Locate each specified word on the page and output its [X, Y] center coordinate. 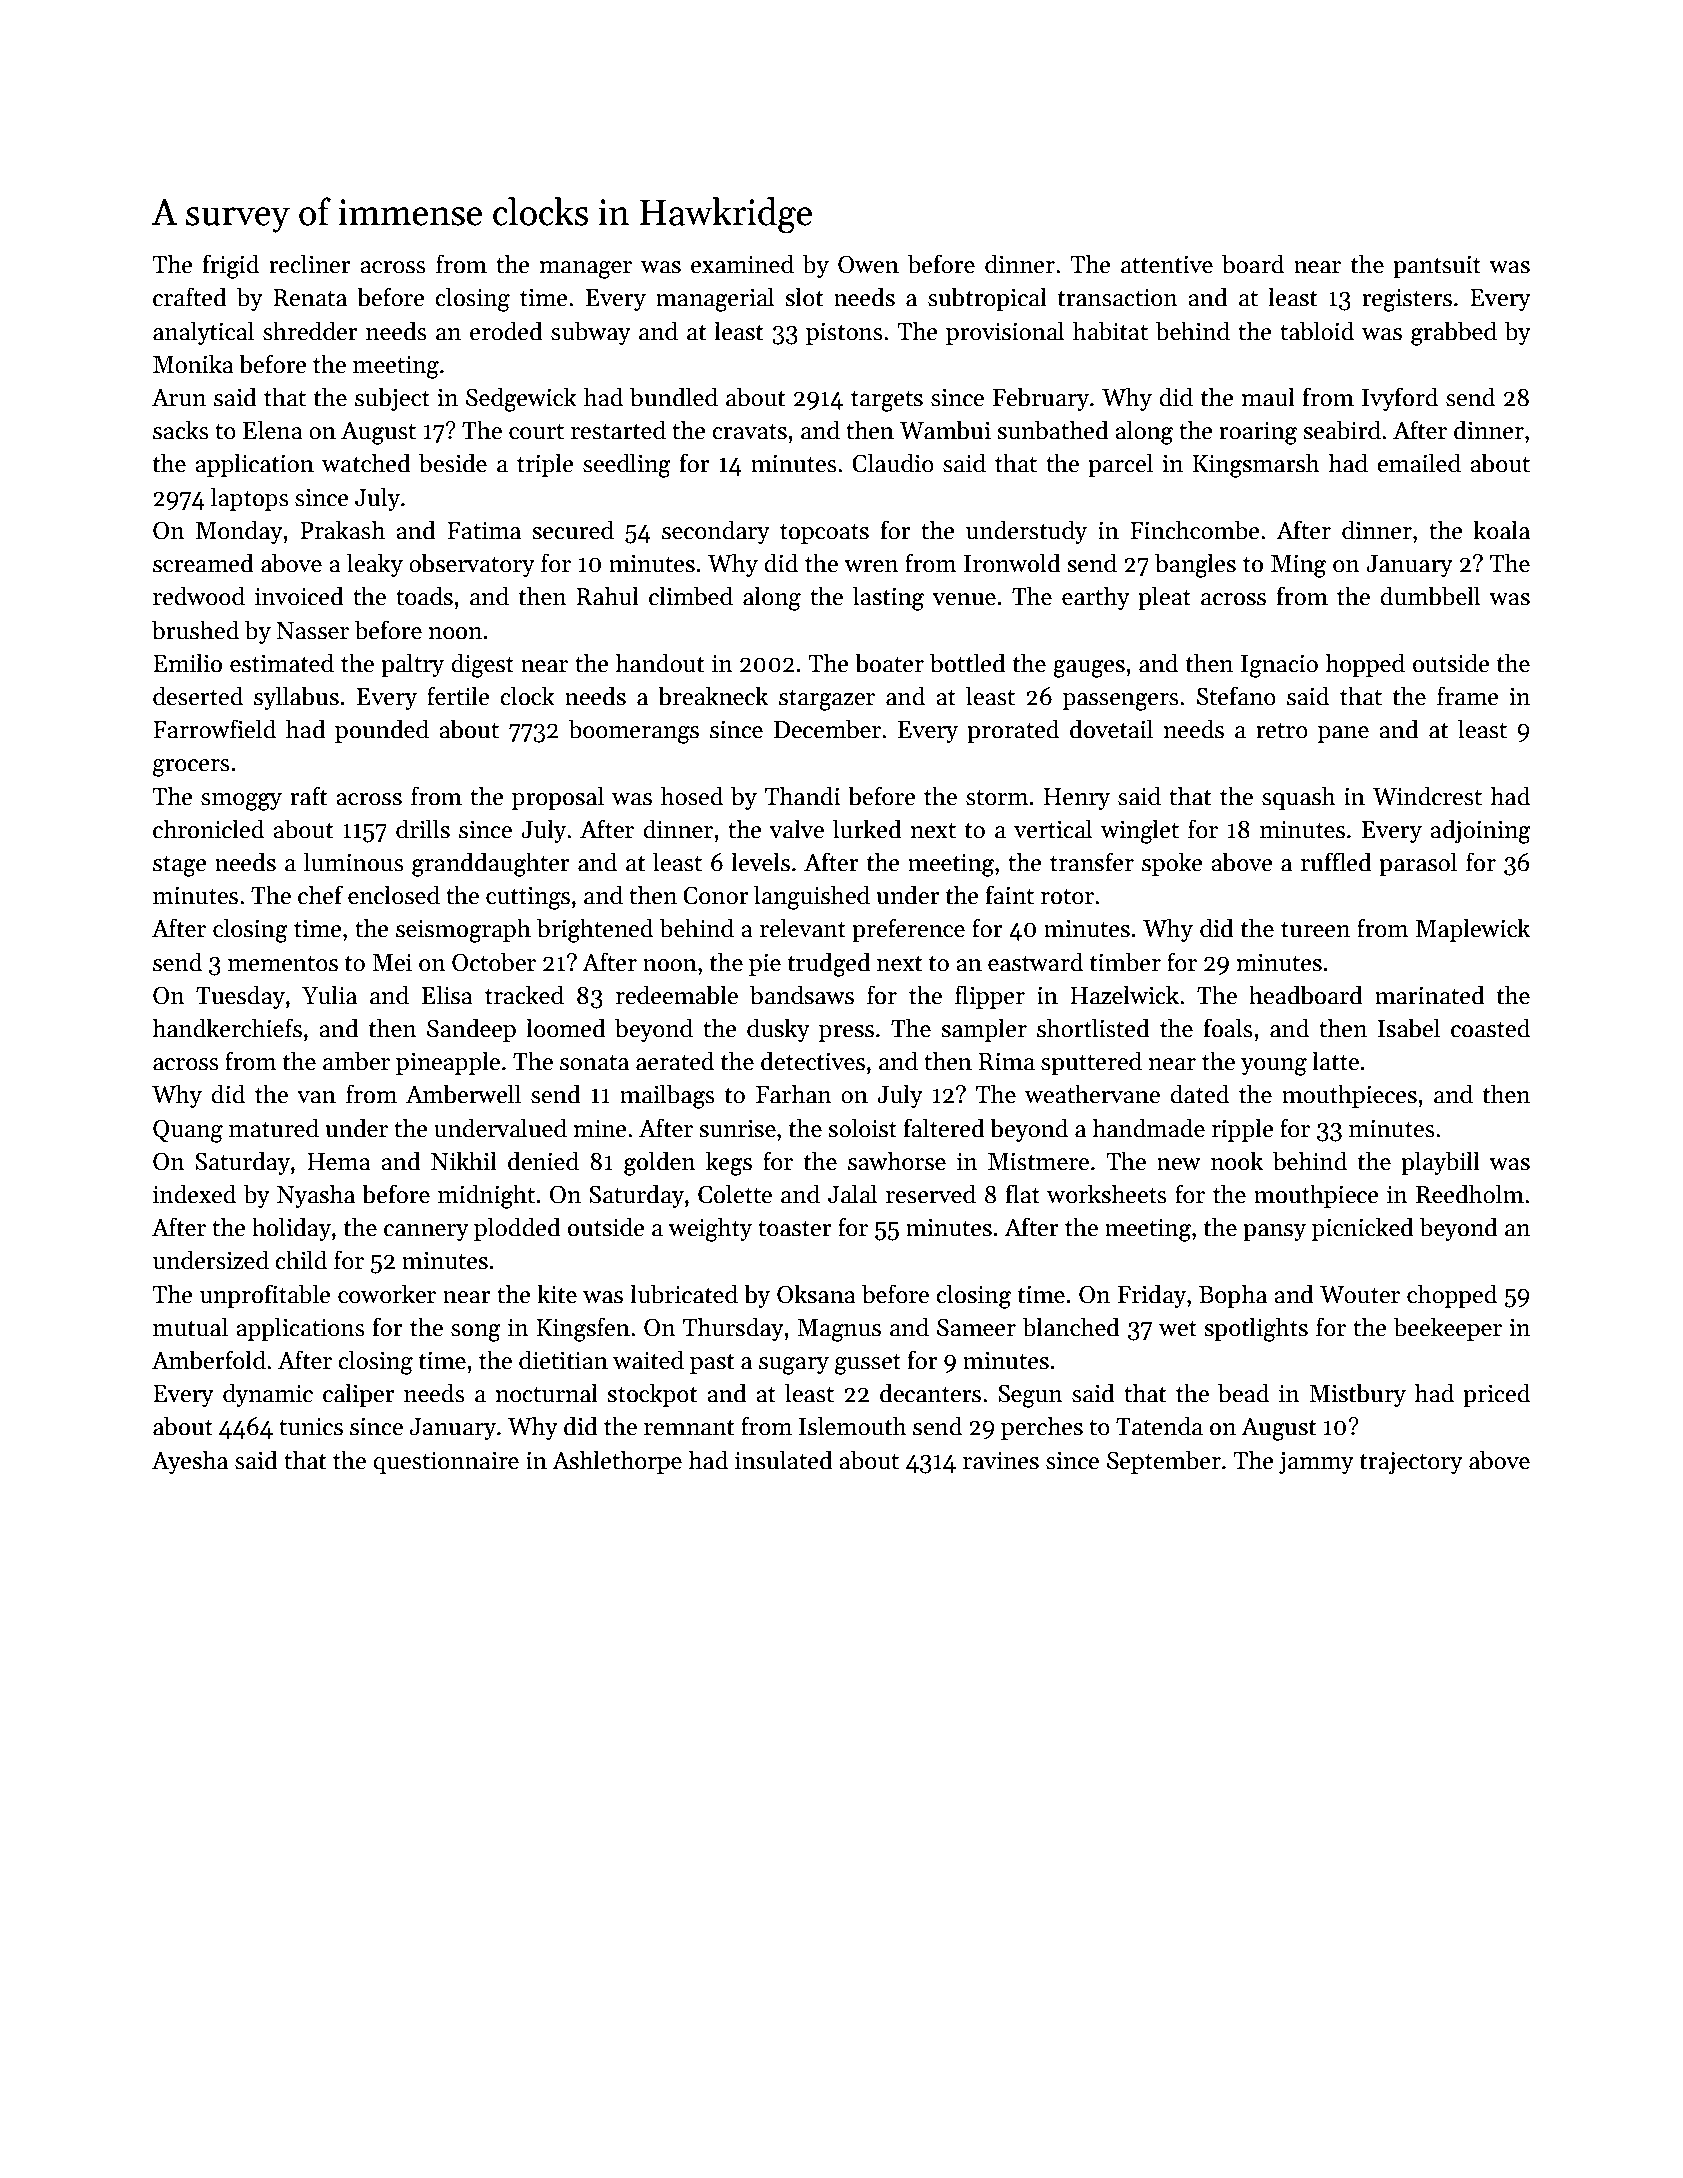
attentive [1167, 265]
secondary [716, 532]
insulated [784, 1460]
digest [482, 665]
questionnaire [446, 1463]
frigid [231, 266]
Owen [868, 264]
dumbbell [1430, 596]
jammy [1316, 1463]
